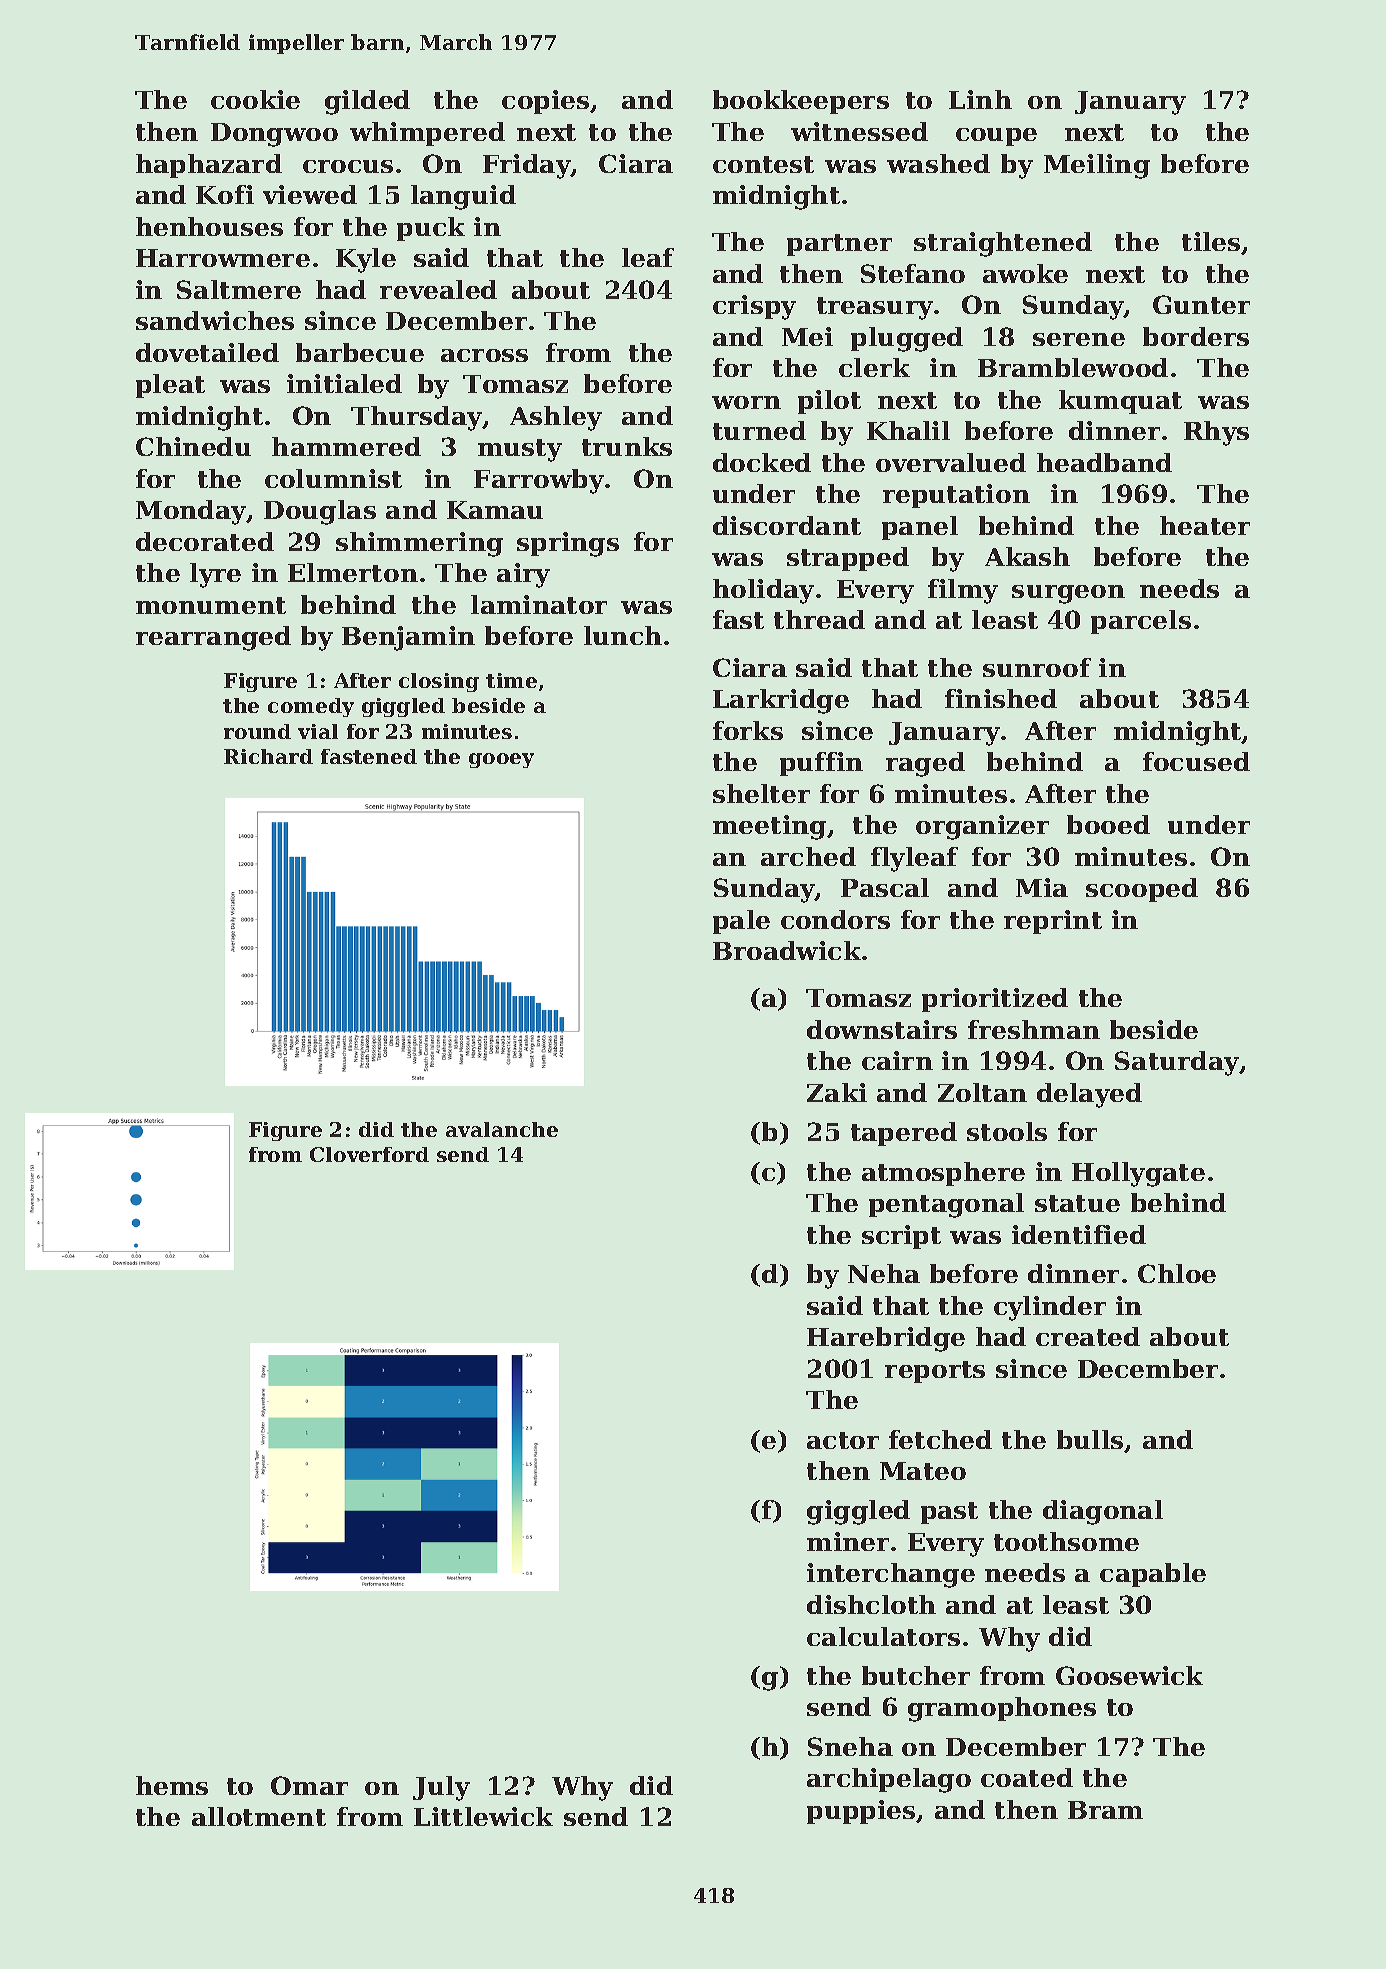  What do you see at coordinates (754, 307) in the document?
I see `crispy` at bounding box center [754, 307].
